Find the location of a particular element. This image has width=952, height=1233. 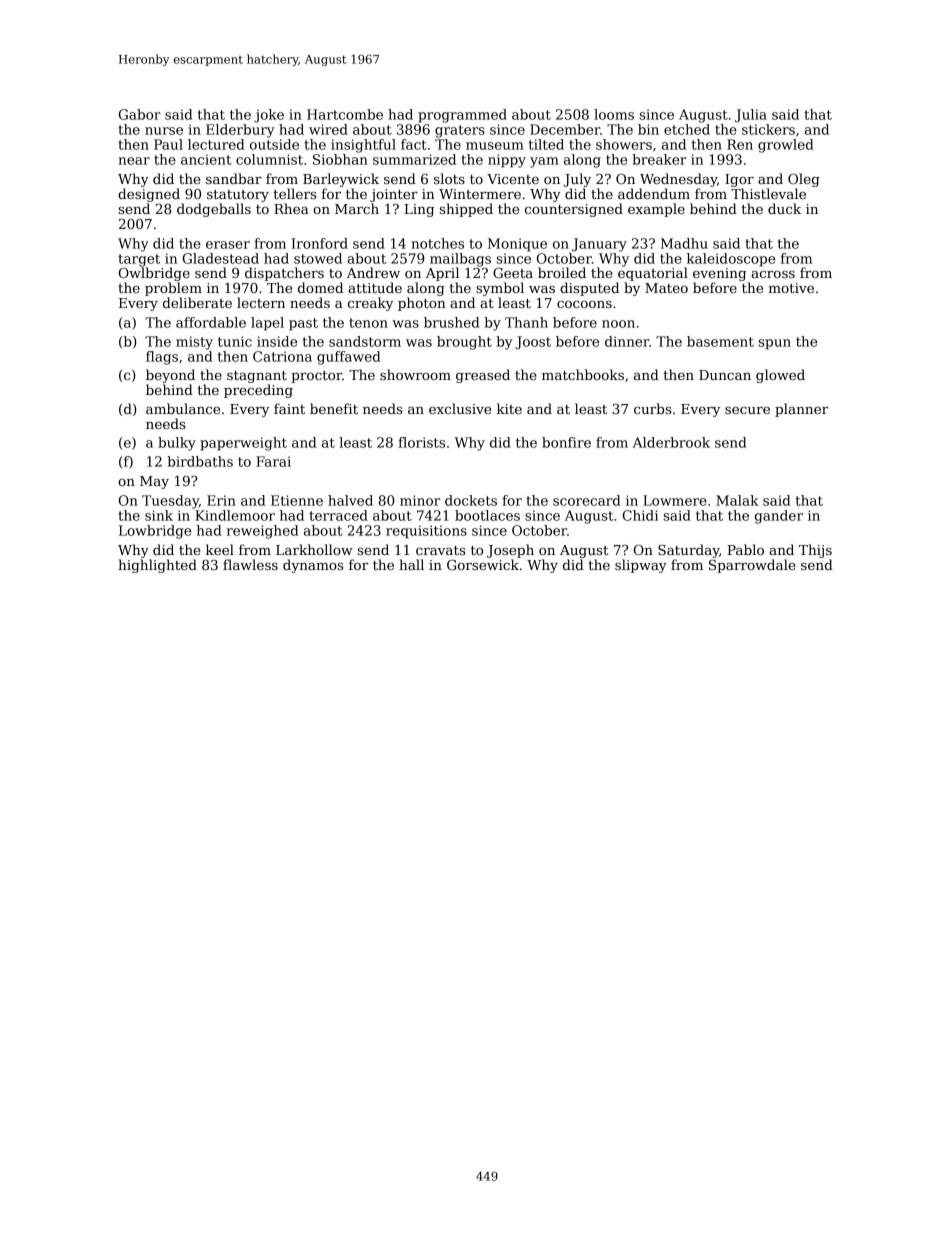

florists is located at coordinates (421, 442).
